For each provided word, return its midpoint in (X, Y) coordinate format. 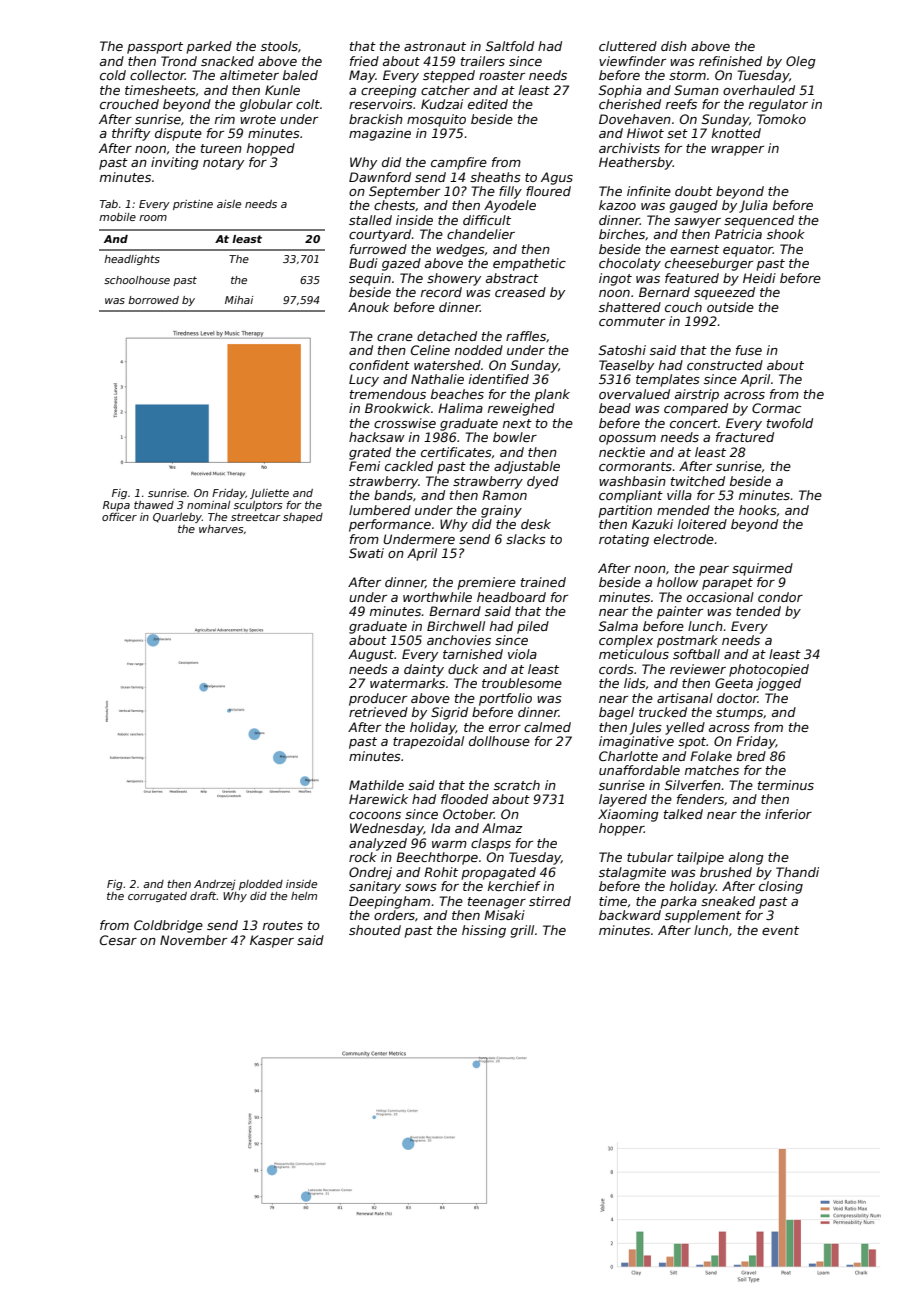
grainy (501, 511)
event (780, 930)
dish (674, 46)
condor (780, 597)
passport (155, 48)
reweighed (521, 409)
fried (364, 61)
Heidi (759, 278)
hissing (484, 931)
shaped (303, 518)
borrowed (153, 300)
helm (304, 896)
